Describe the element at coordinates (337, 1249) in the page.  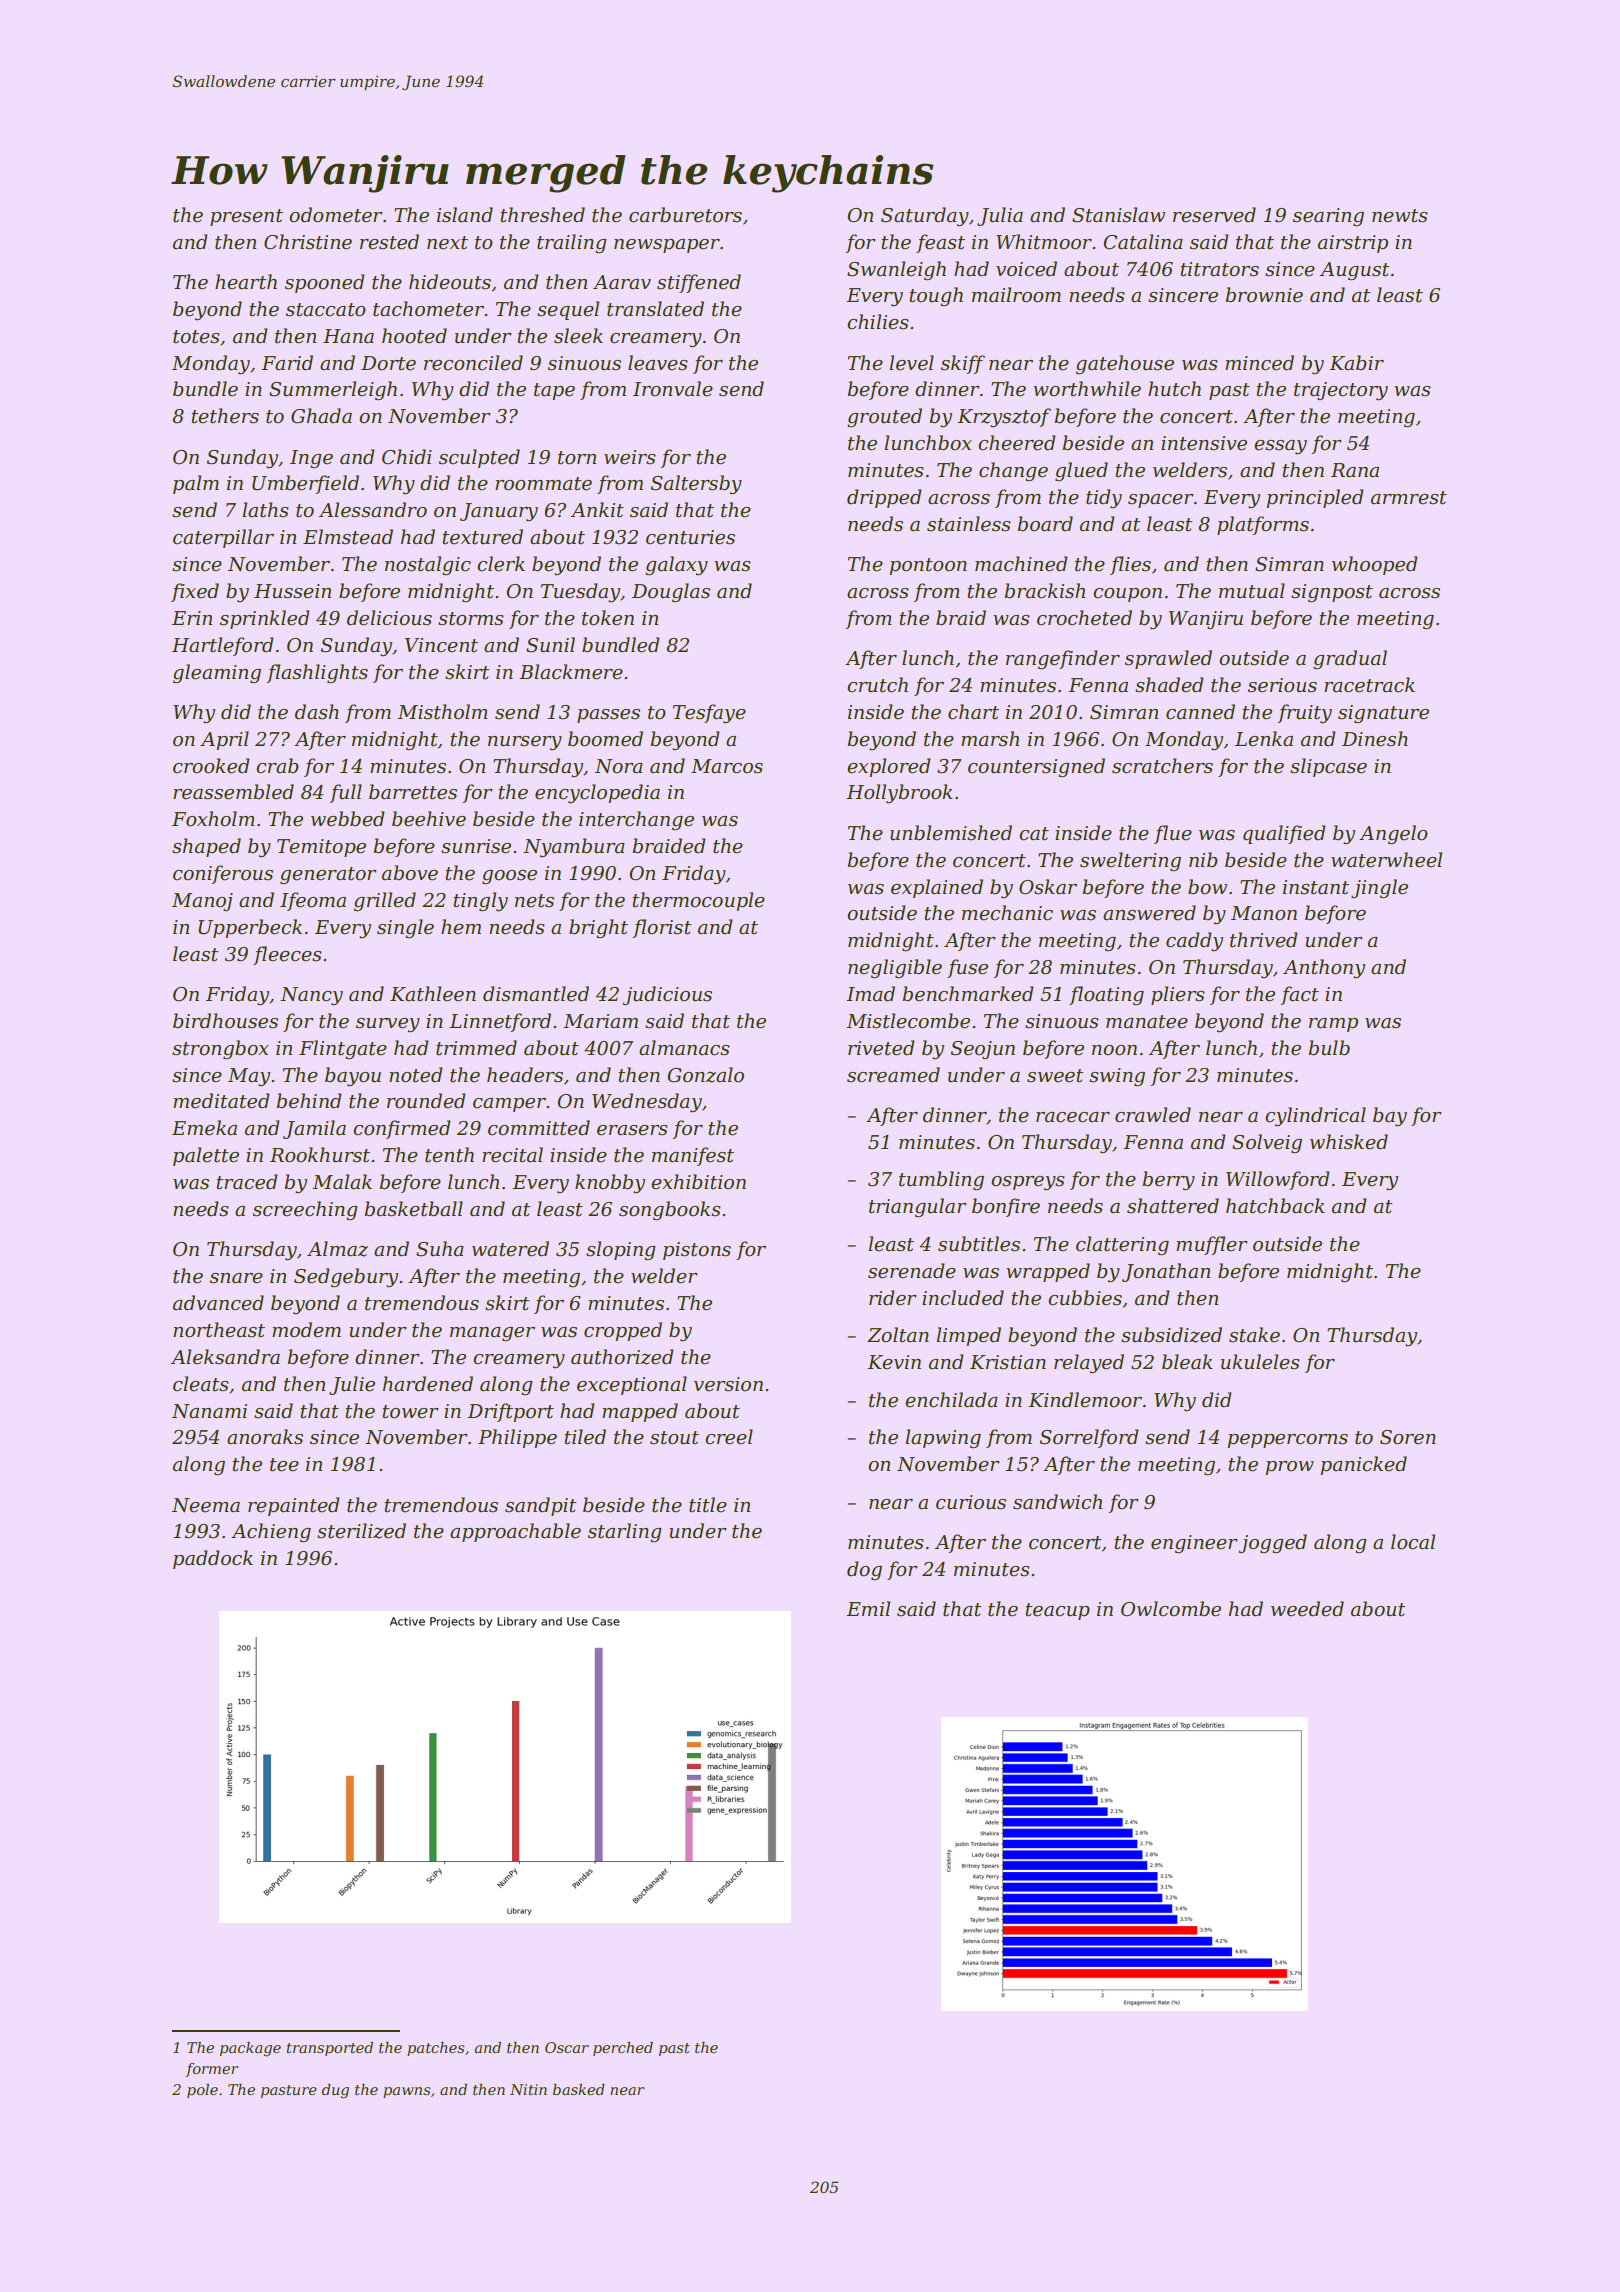
I see `Almaz` at that location.
